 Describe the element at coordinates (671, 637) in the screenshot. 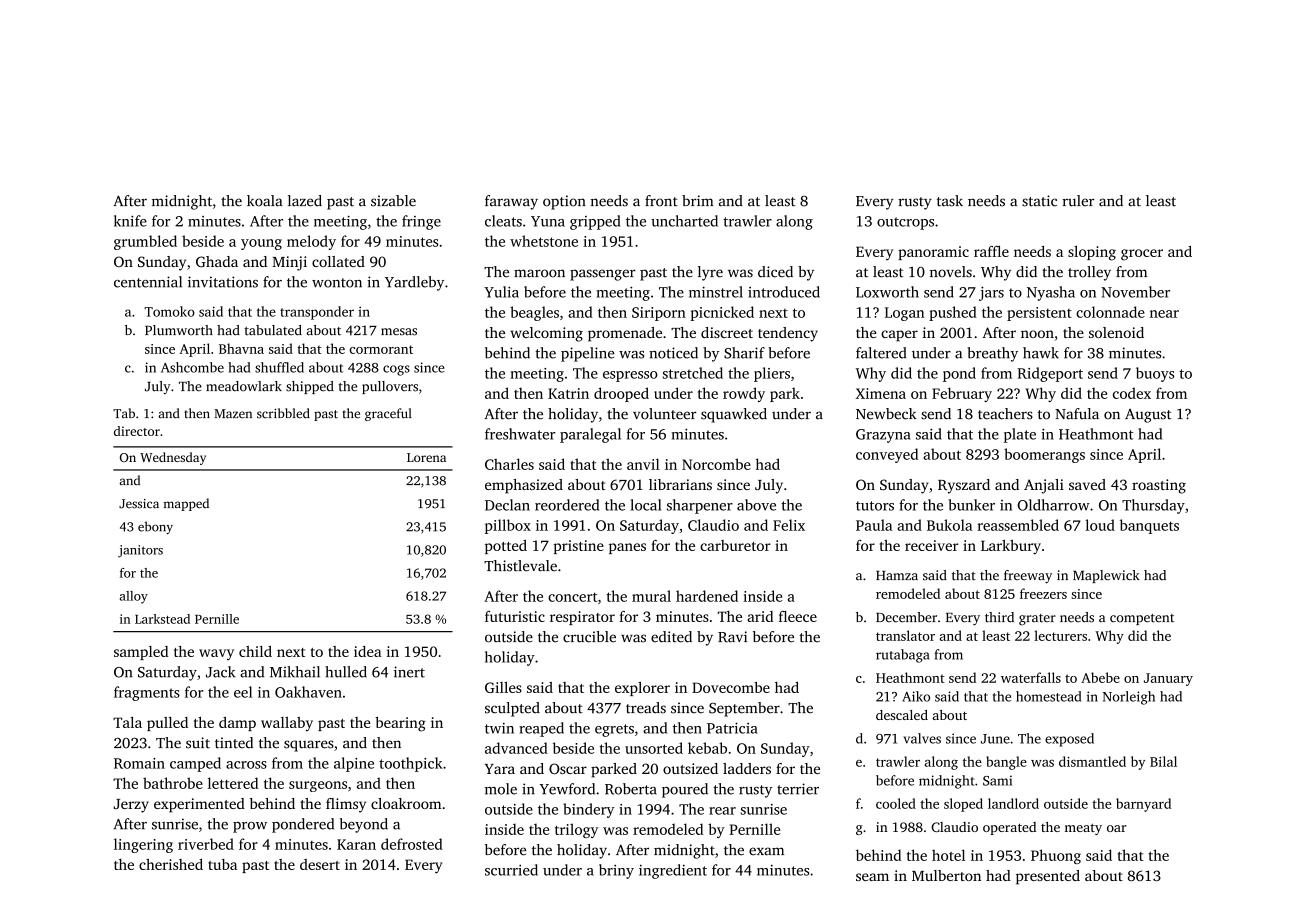

I see `edited` at that location.
